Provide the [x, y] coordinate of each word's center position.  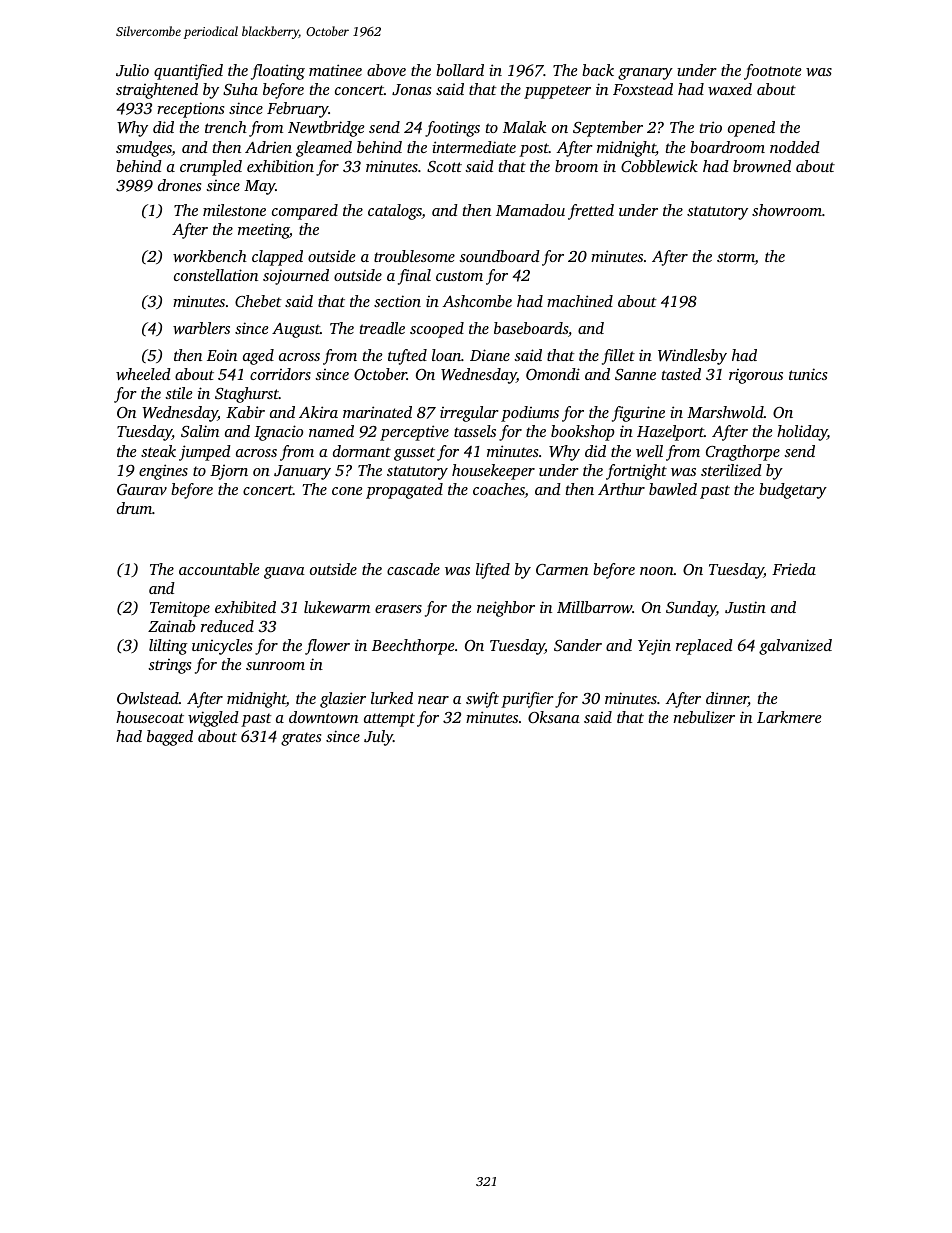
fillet [618, 357]
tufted [407, 357]
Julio [132, 70]
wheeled [143, 374]
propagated [404, 491]
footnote [772, 72]
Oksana [554, 717]
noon [657, 571]
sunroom [275, 666]
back [598, 70]
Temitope [180, 609]
